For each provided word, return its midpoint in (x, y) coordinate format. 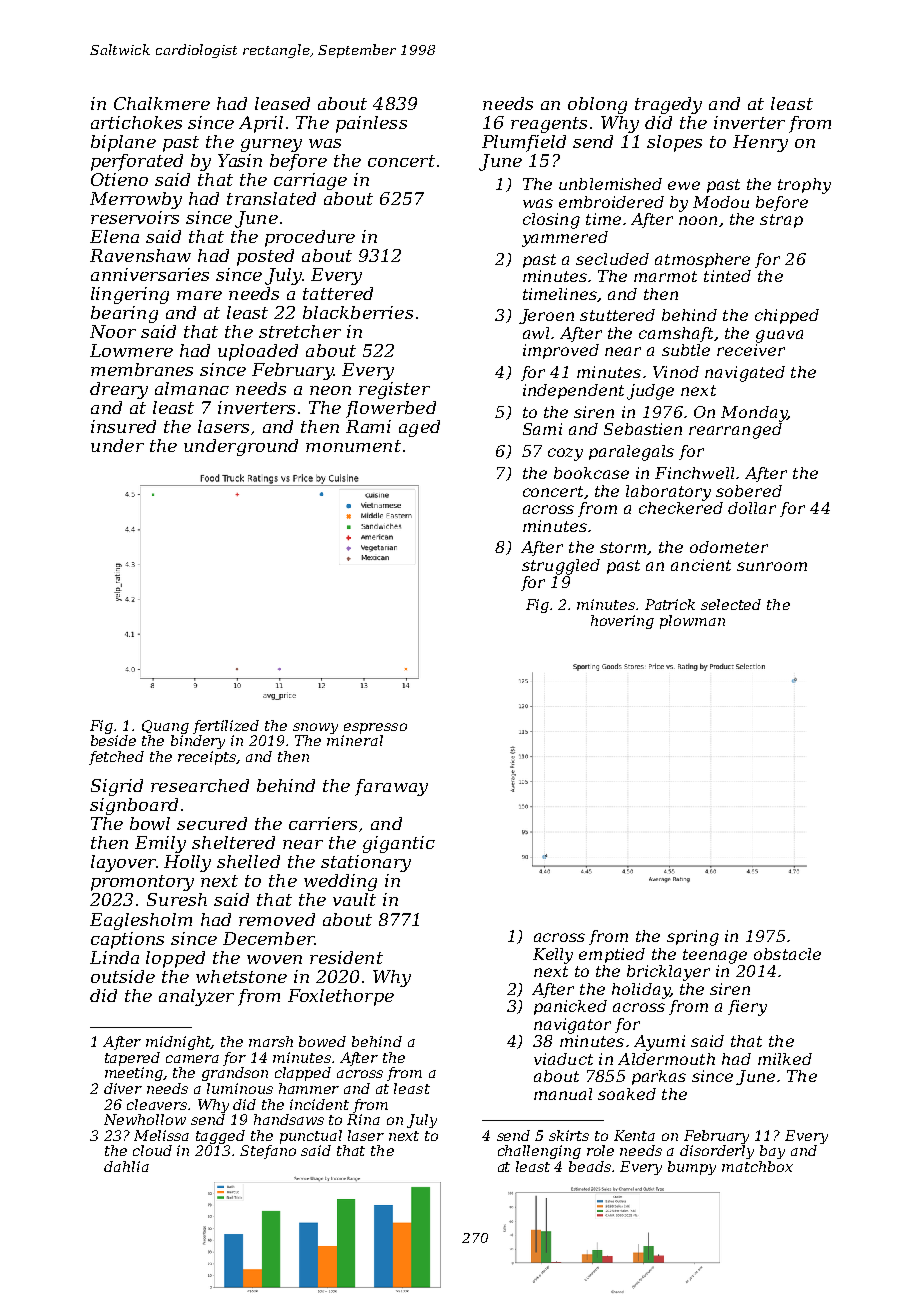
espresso (375, 728)
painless (371, 124)
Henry (760, 143)
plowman (692, 622)
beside (113, 740)
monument (353, 446)
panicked (570, 1007)
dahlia (126, 1166)
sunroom (772, 566)
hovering (622, 622)
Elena (114, 236)
